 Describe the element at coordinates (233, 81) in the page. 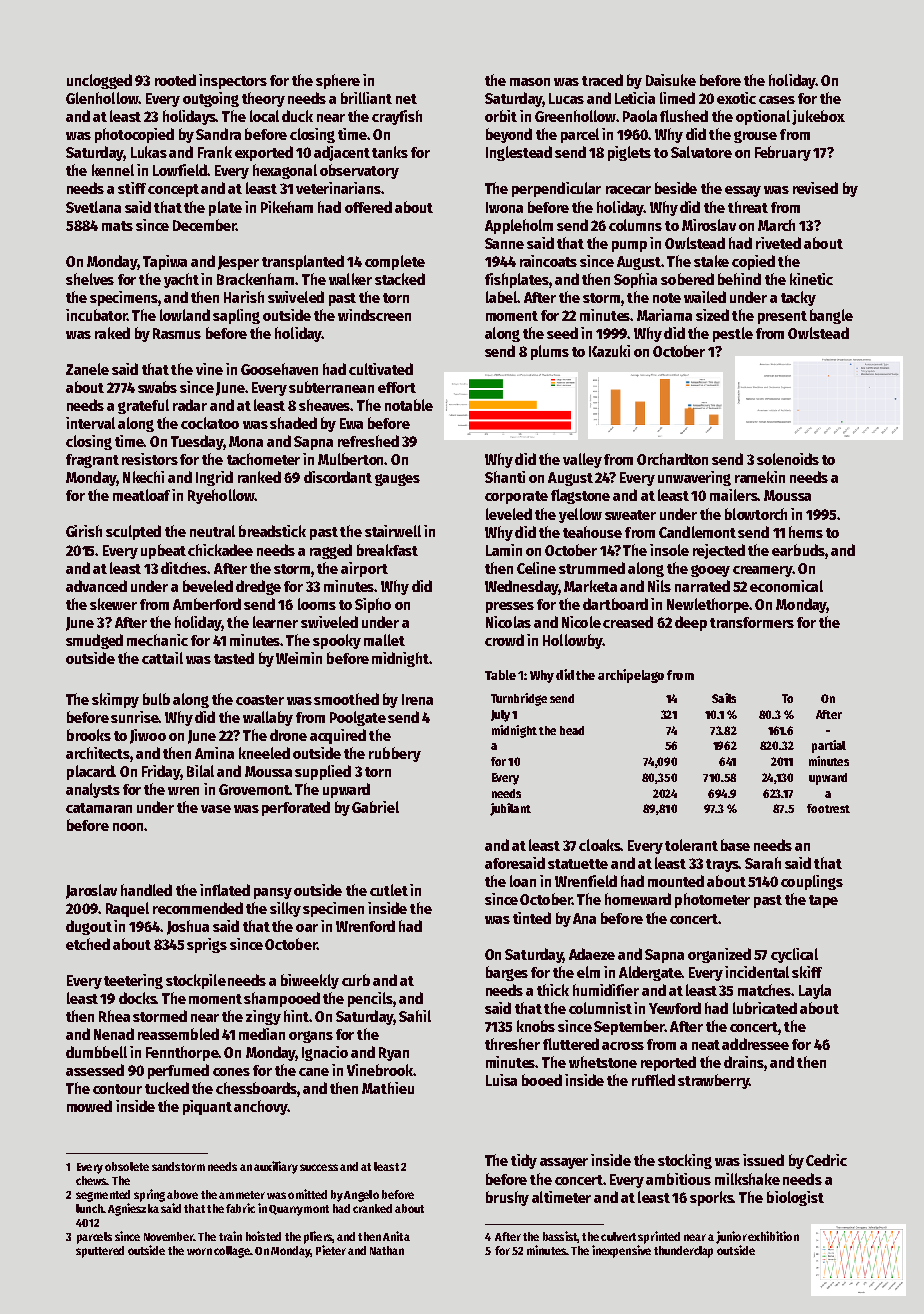

I see `inspectors` at that location.
